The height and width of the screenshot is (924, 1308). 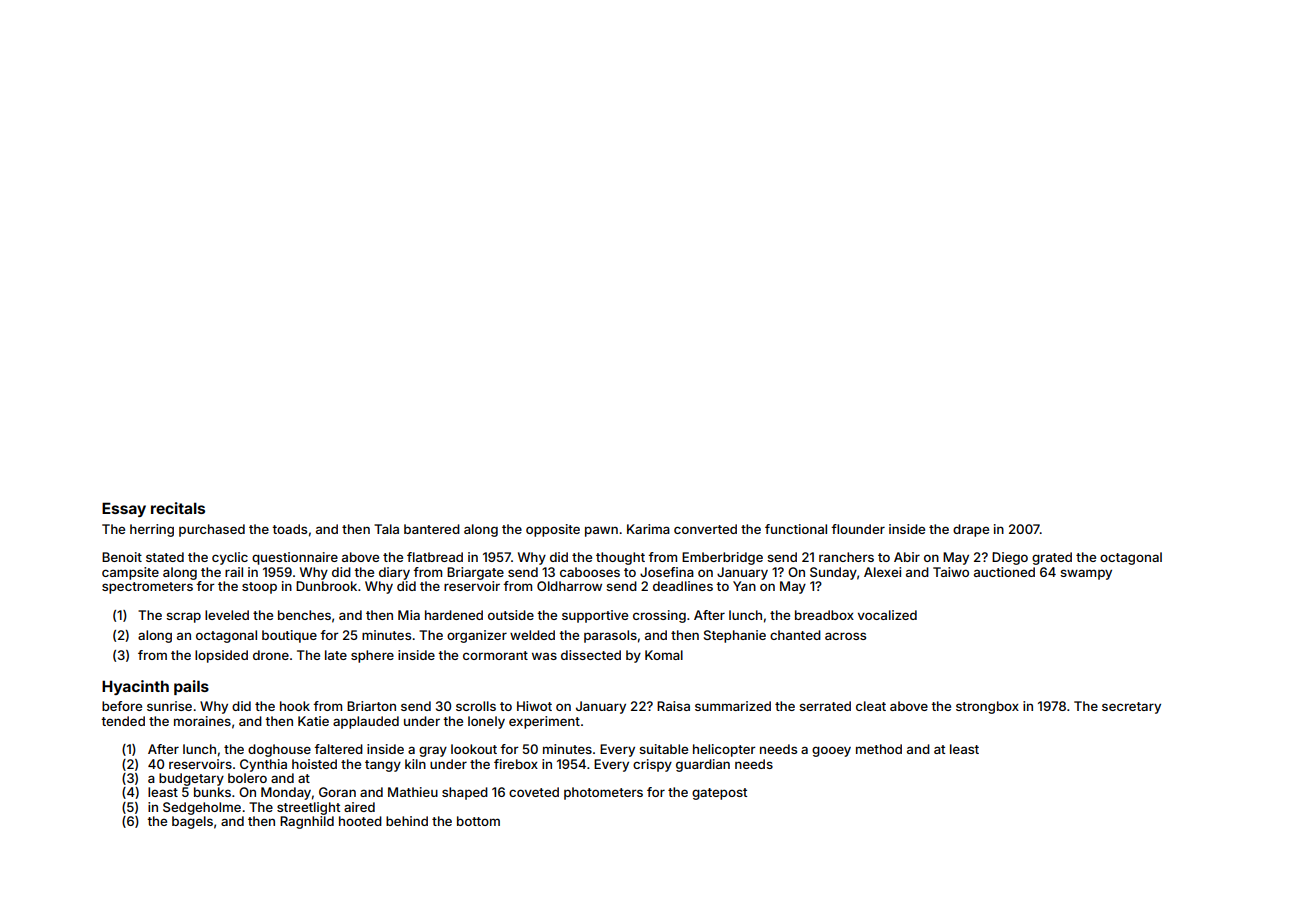 I want to click on Mathieu, so click(x=413, y=792).
